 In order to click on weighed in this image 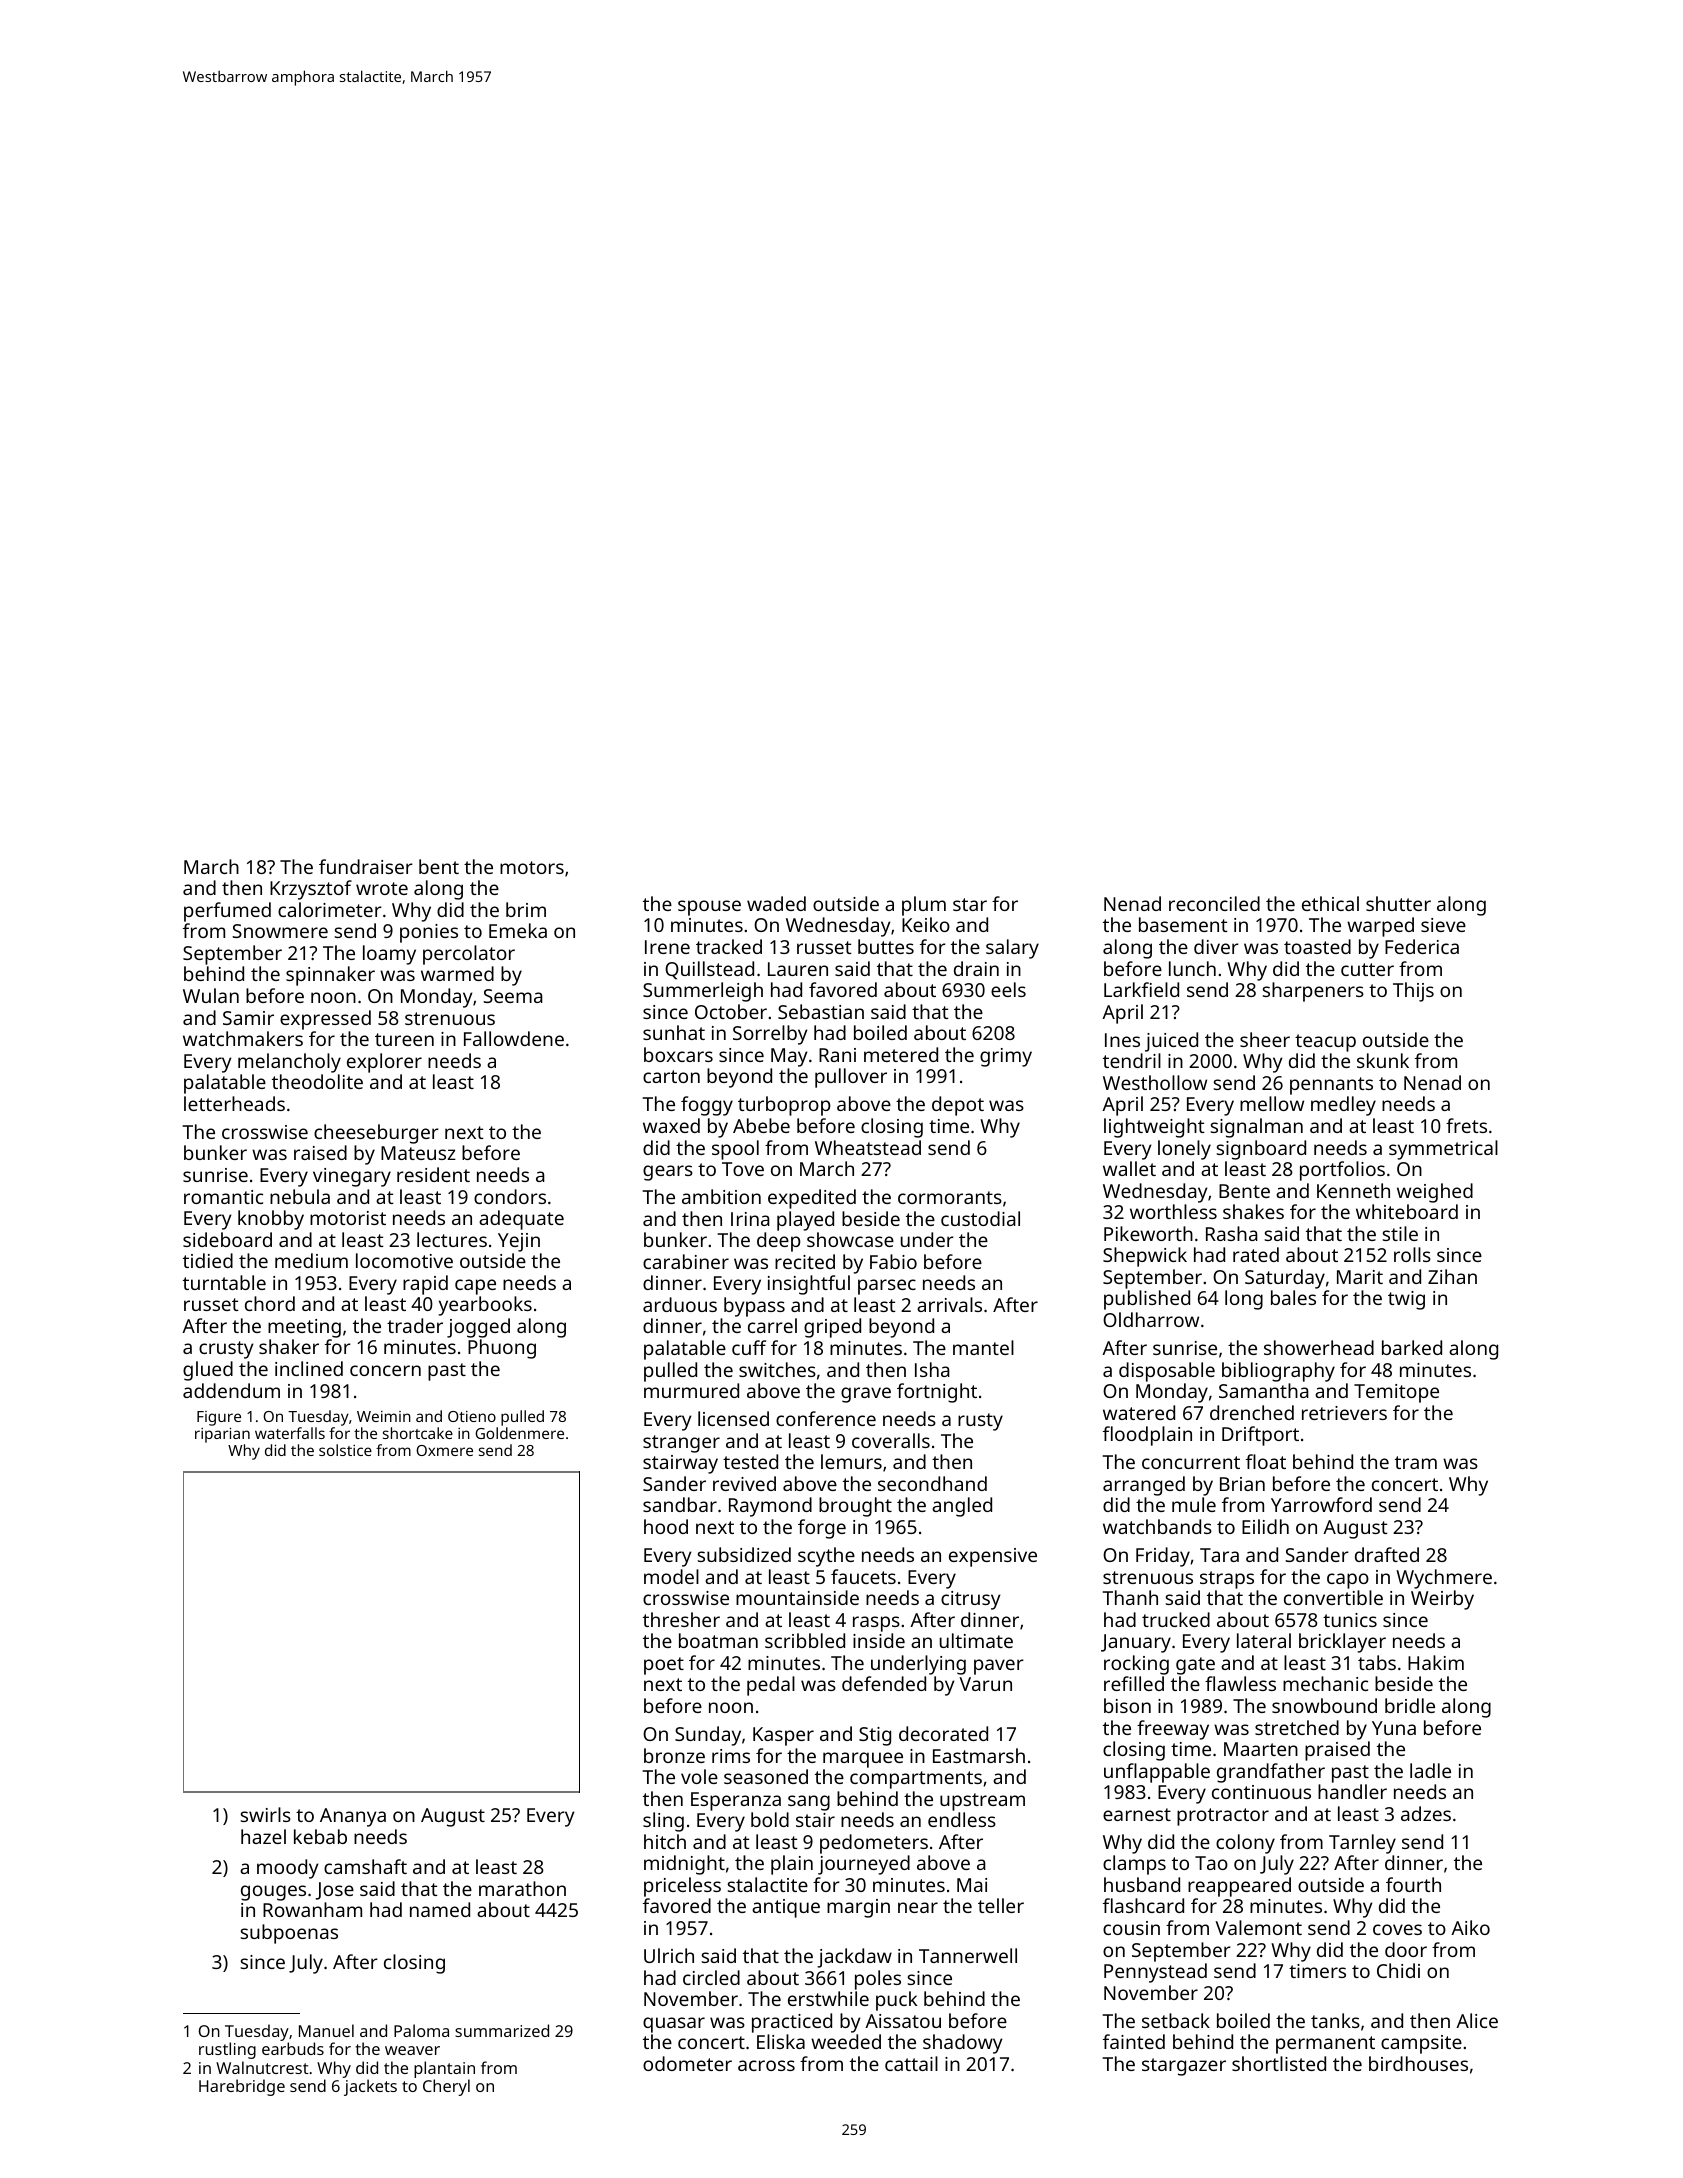, I will do `click(1435, 1193)`.
